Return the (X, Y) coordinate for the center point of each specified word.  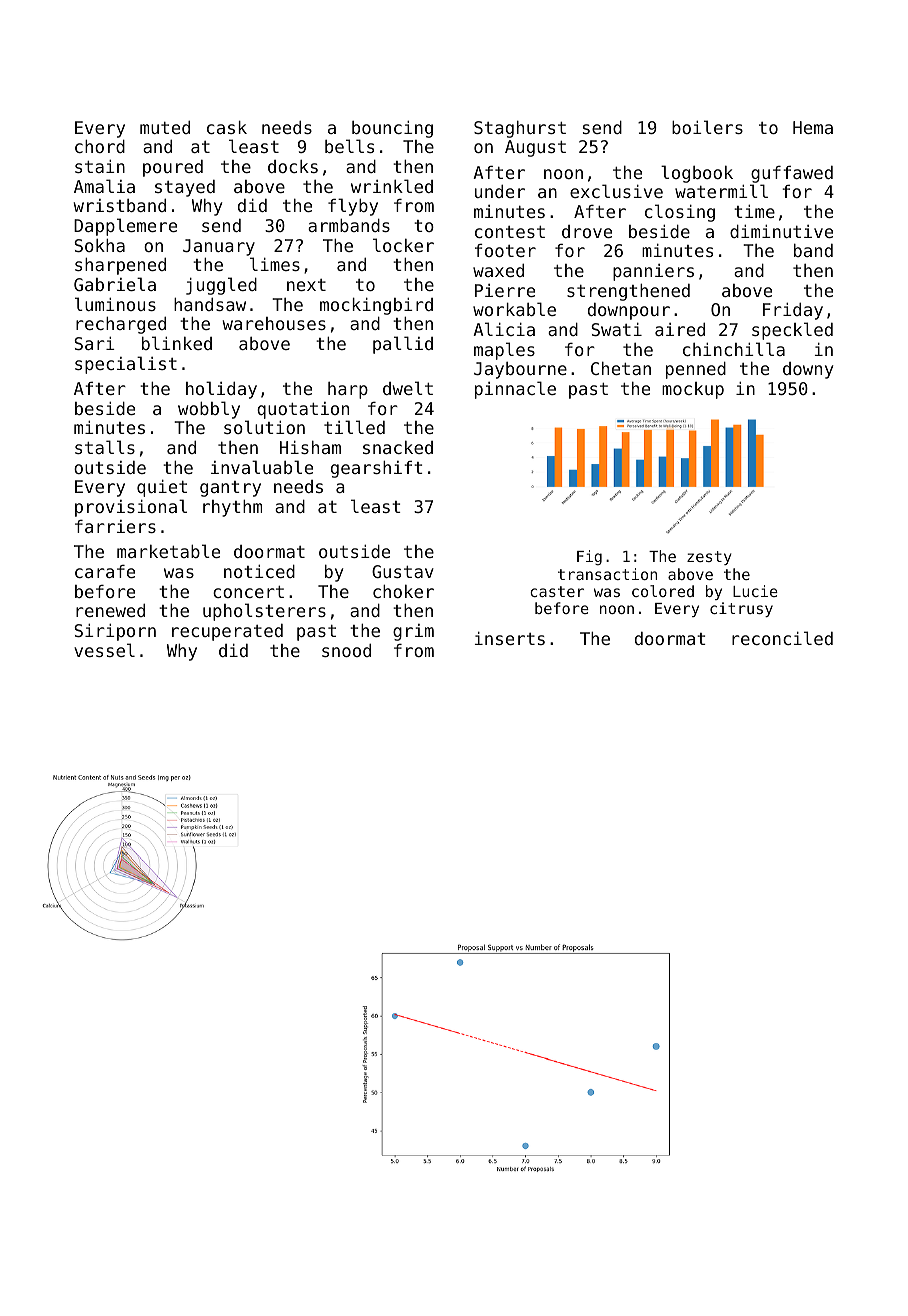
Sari (94, 343)
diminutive (781, 231)
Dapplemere (125, 227)
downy (808, 370)
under (500, 191)
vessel (104, 650)
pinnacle (515, 390)
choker (403, 591)
